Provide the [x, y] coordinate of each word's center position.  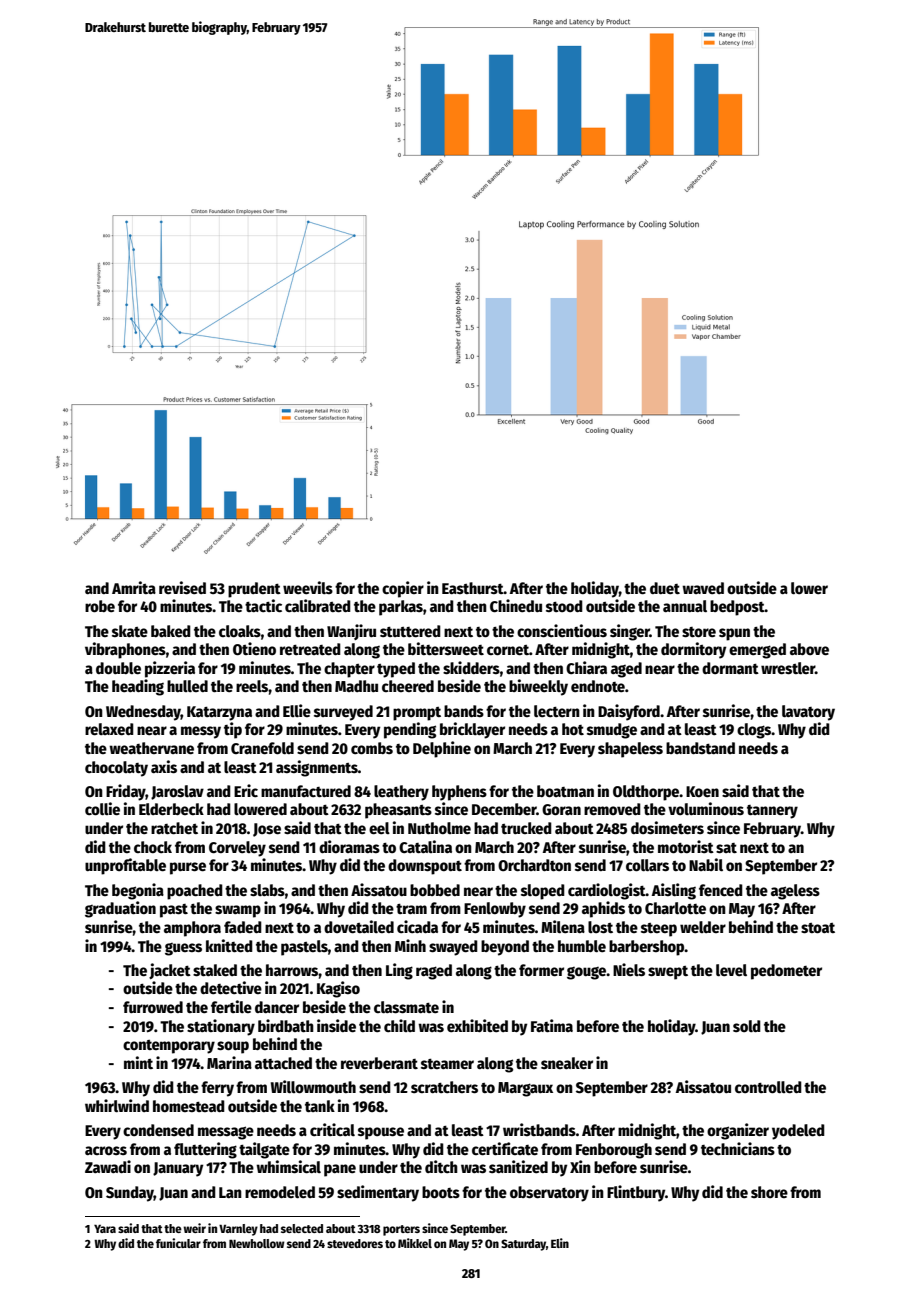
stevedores [355, 1243]
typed [396, 670]
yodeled [798, 1132]
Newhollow [257, 1243]
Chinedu [516, 605]
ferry [217, 1089]
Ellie [297, 710]
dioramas [349, 846]
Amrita [134, 587]
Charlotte [675, 908]
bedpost [737, 608]
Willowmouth [313, 1087]
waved [703, 588]
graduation [120, 909]
